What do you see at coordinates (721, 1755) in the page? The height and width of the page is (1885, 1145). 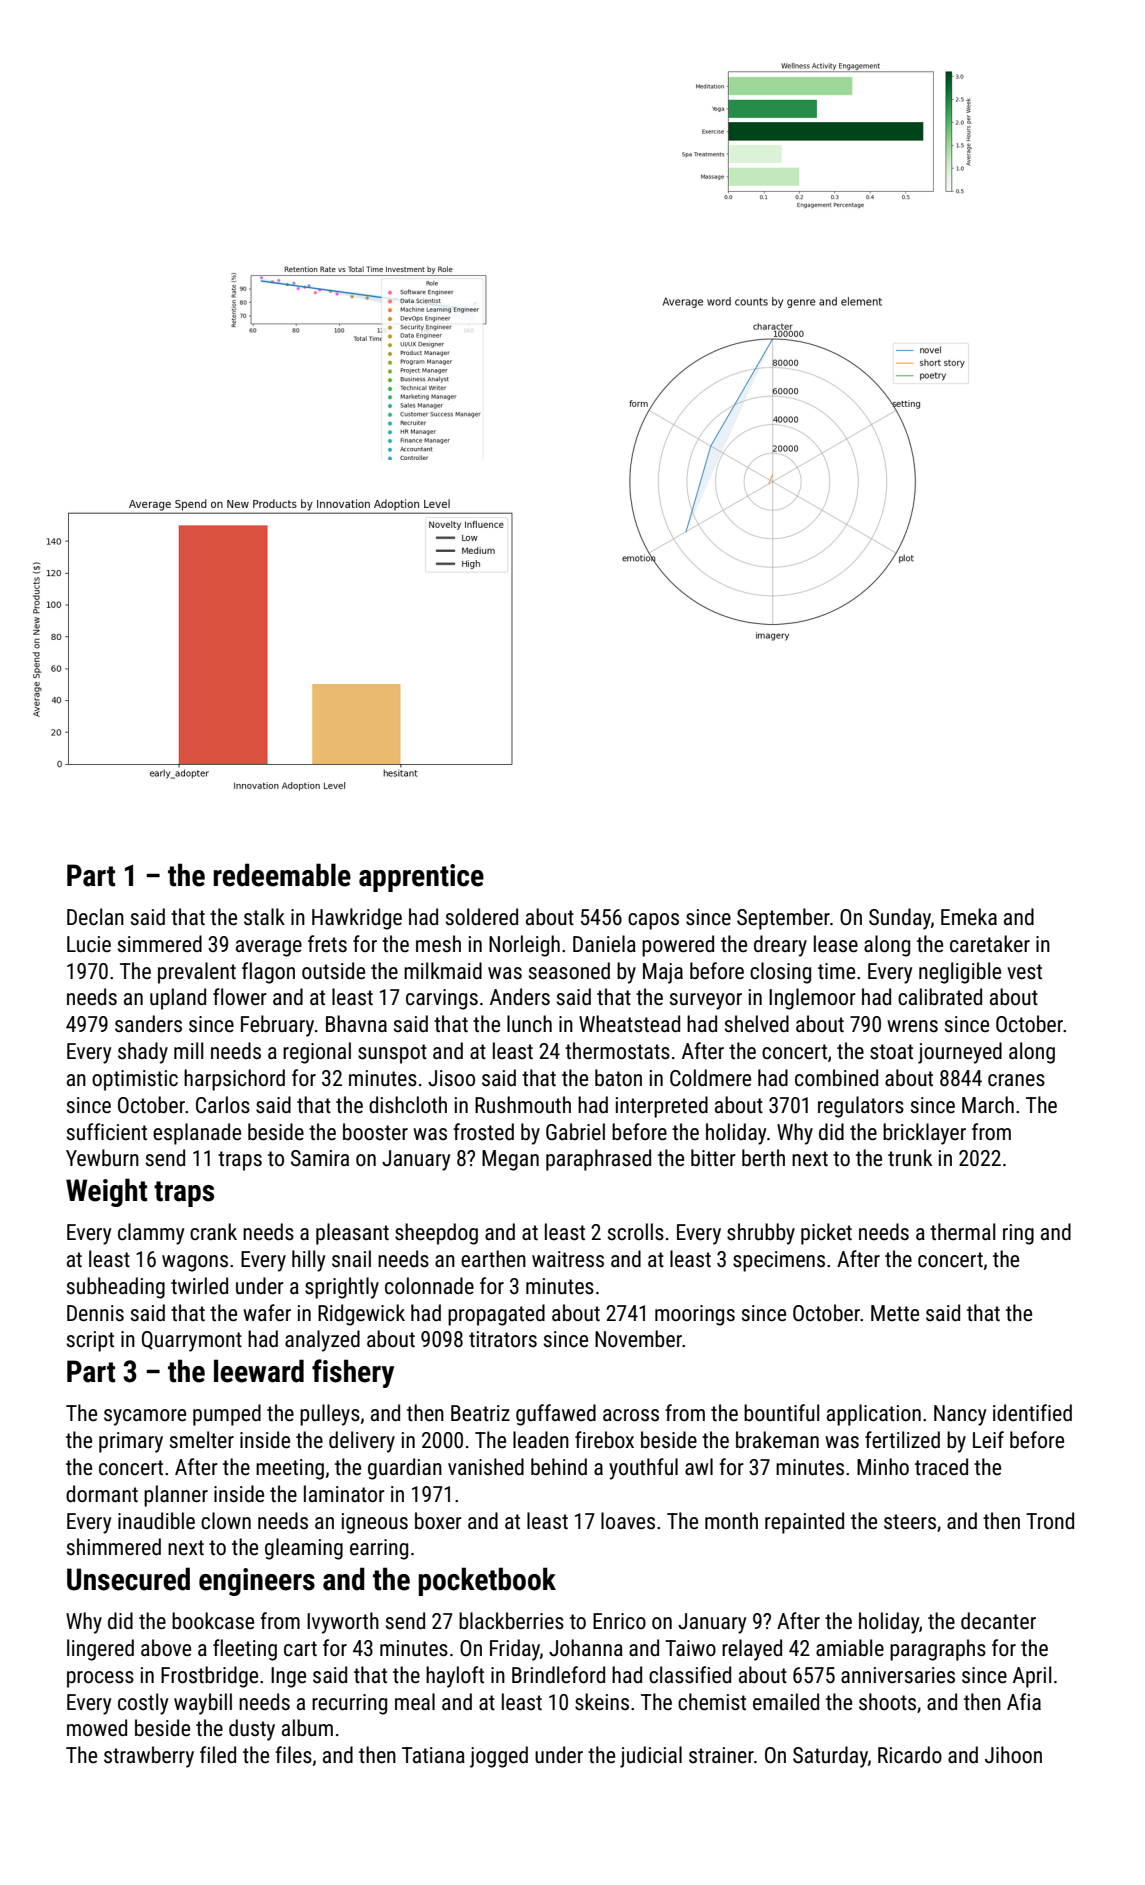 I see `strainer` at bounding box center [721, 1755].
